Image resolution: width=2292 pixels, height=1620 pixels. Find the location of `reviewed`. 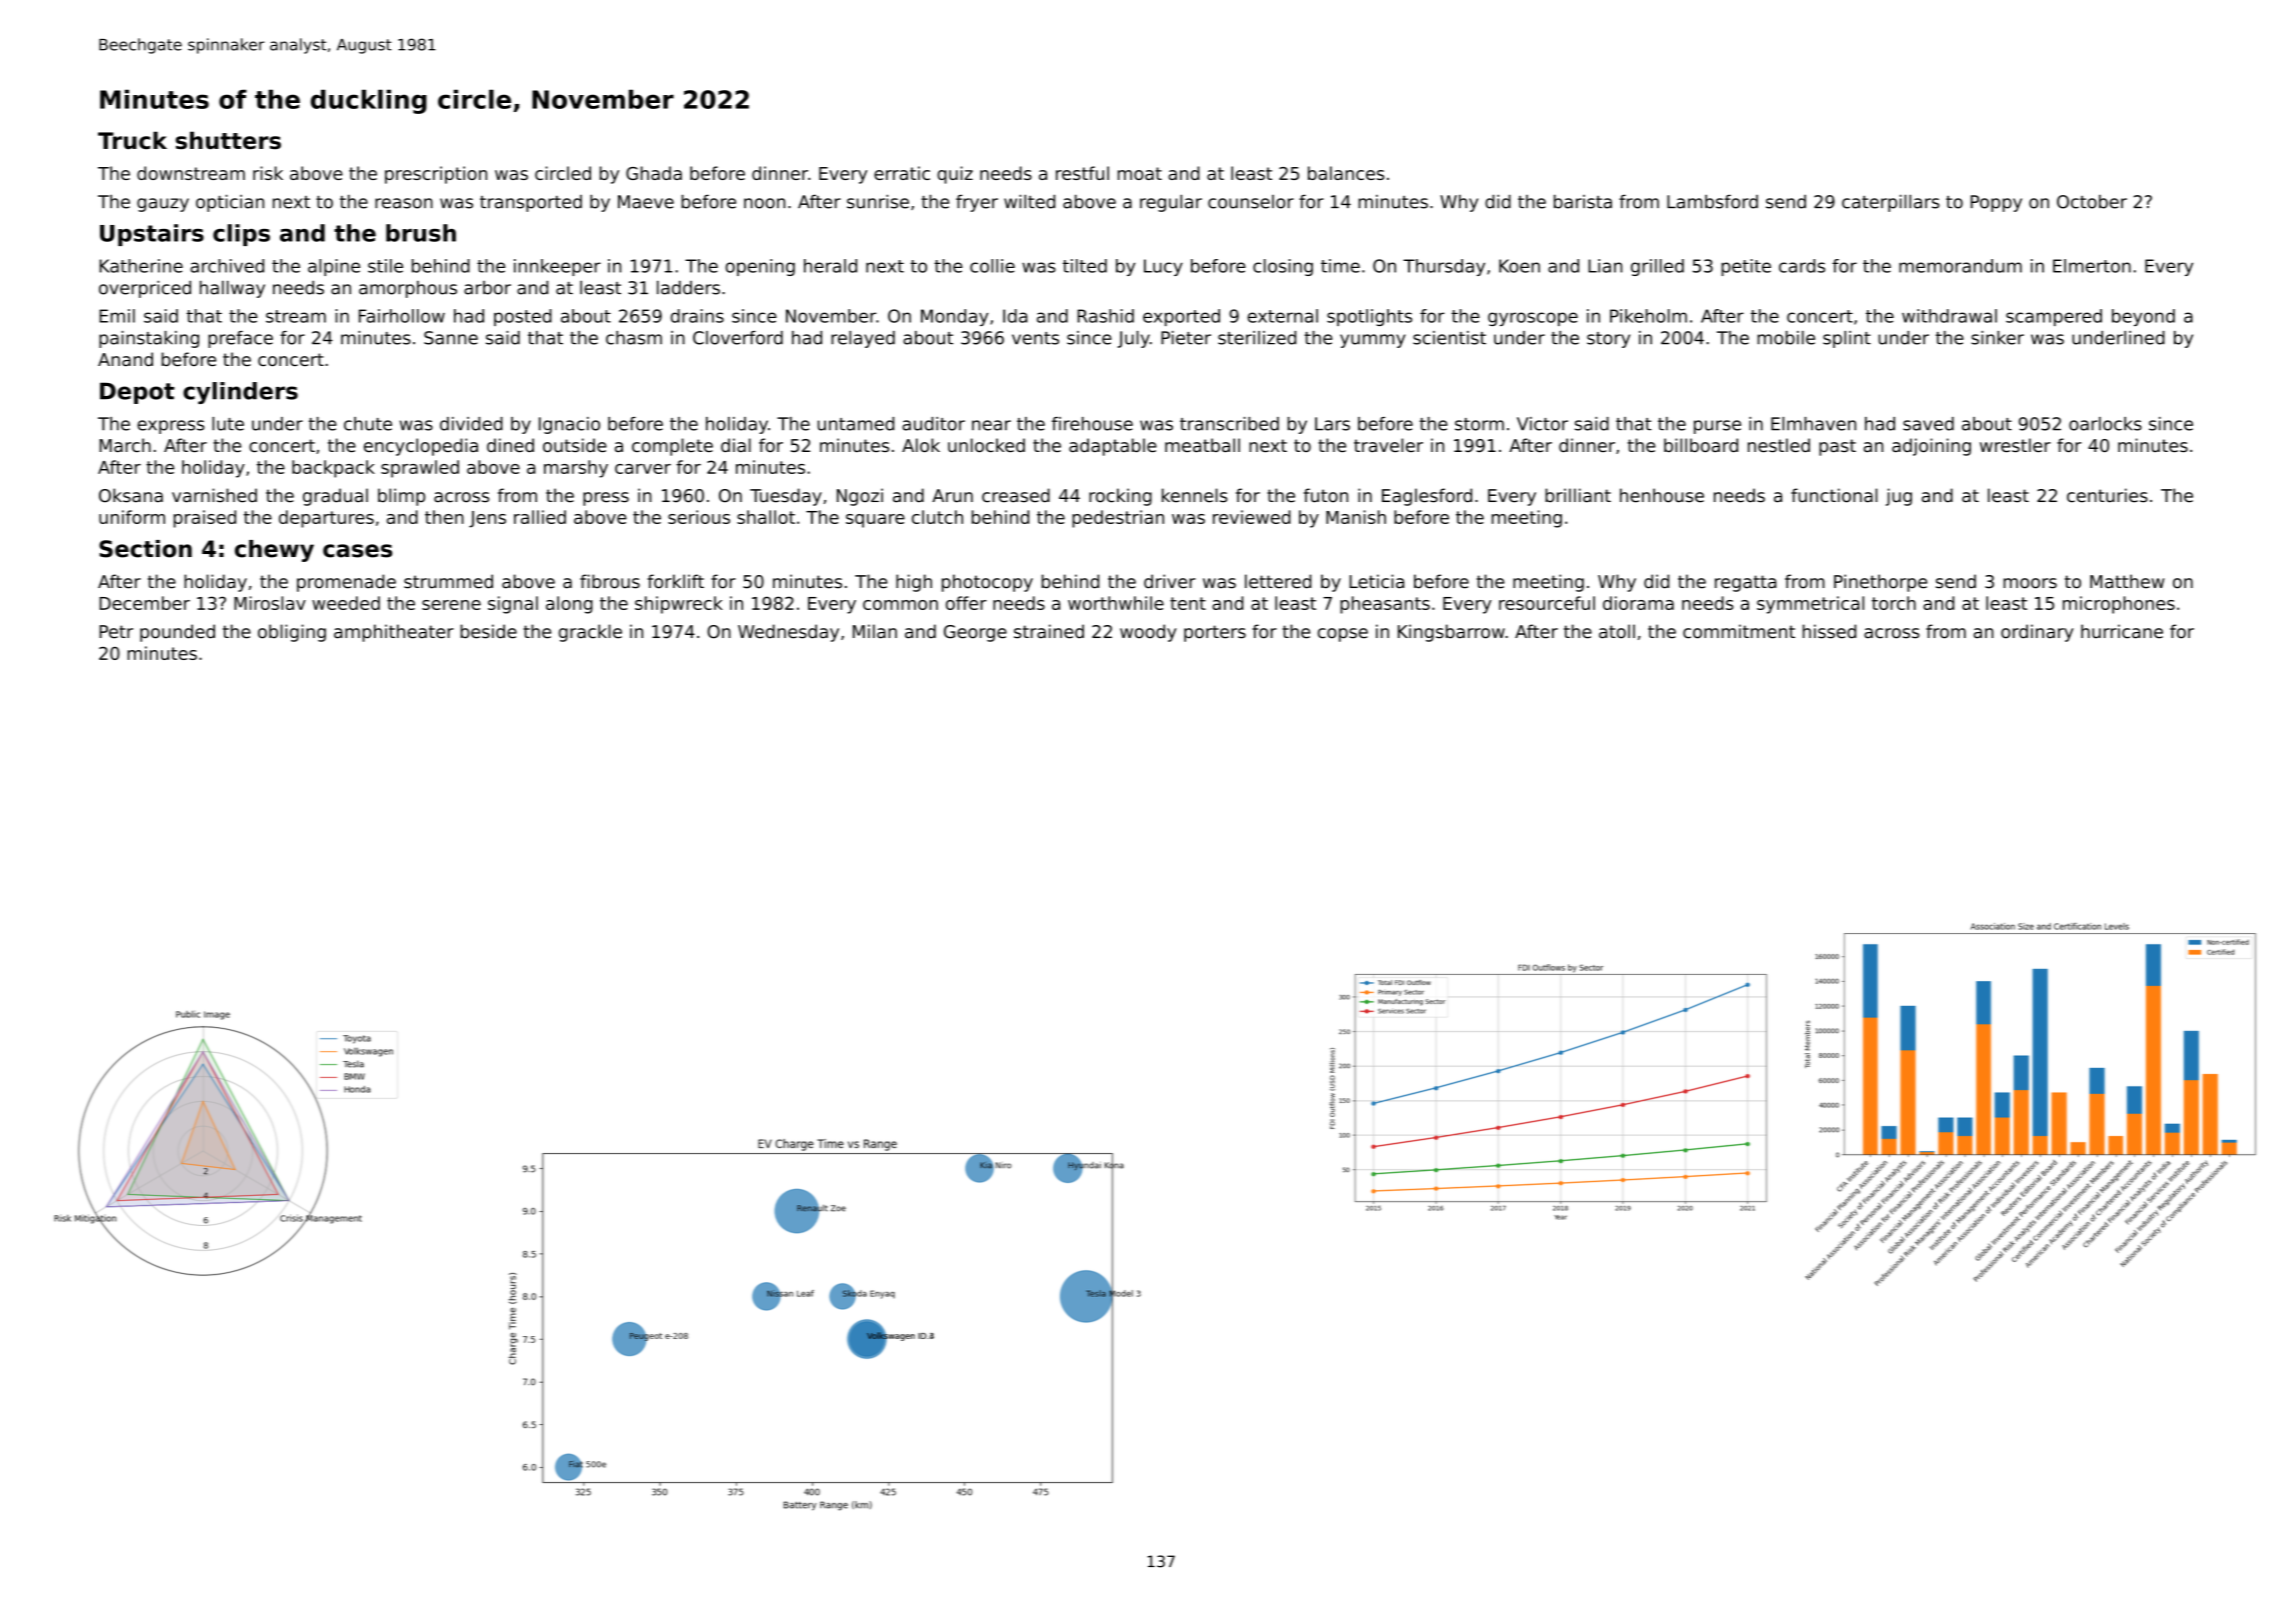

reviewed is located at coordinates (1252, 517).
